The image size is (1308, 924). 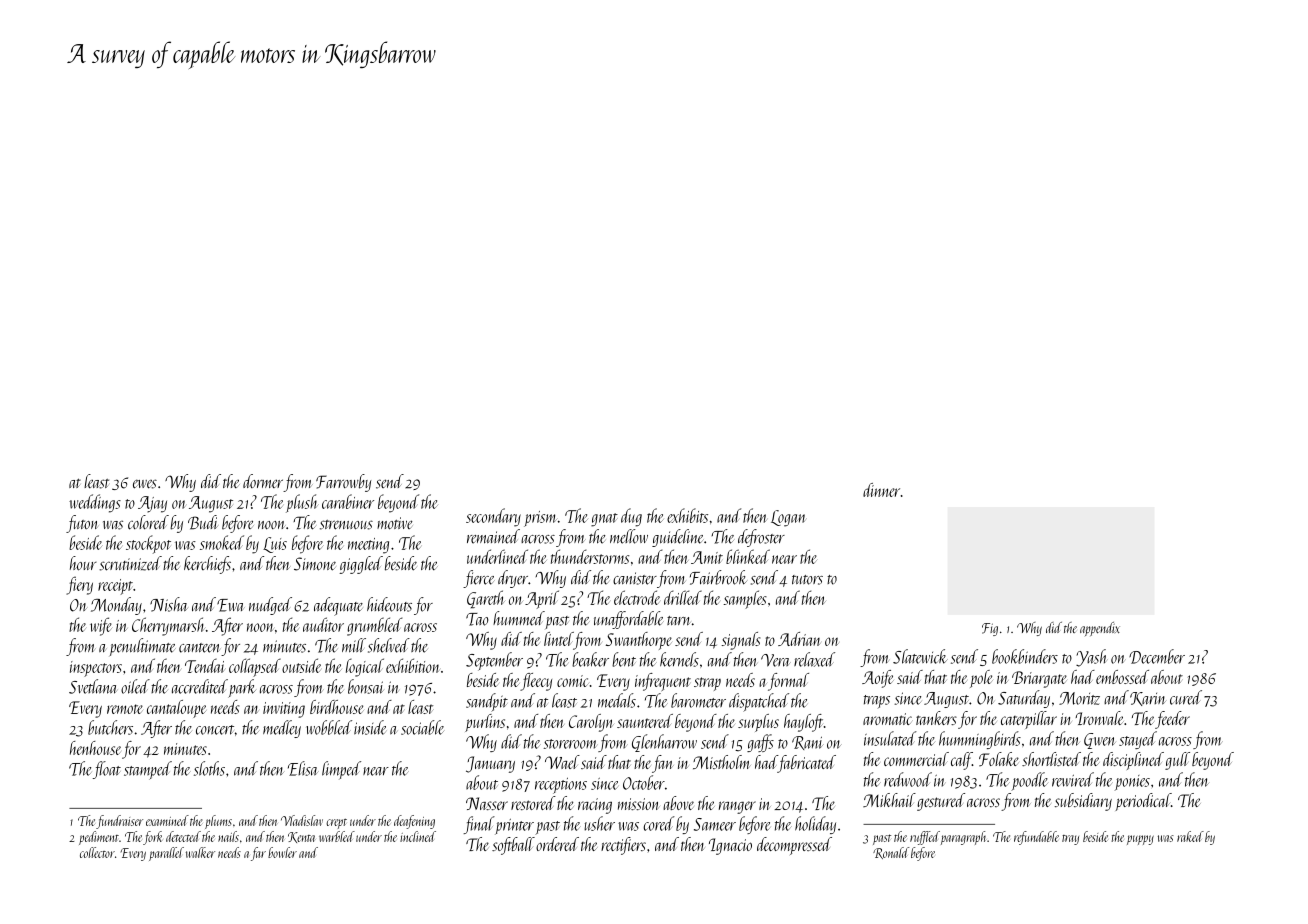 I want to click on limped, so click(x=341, y=770).
